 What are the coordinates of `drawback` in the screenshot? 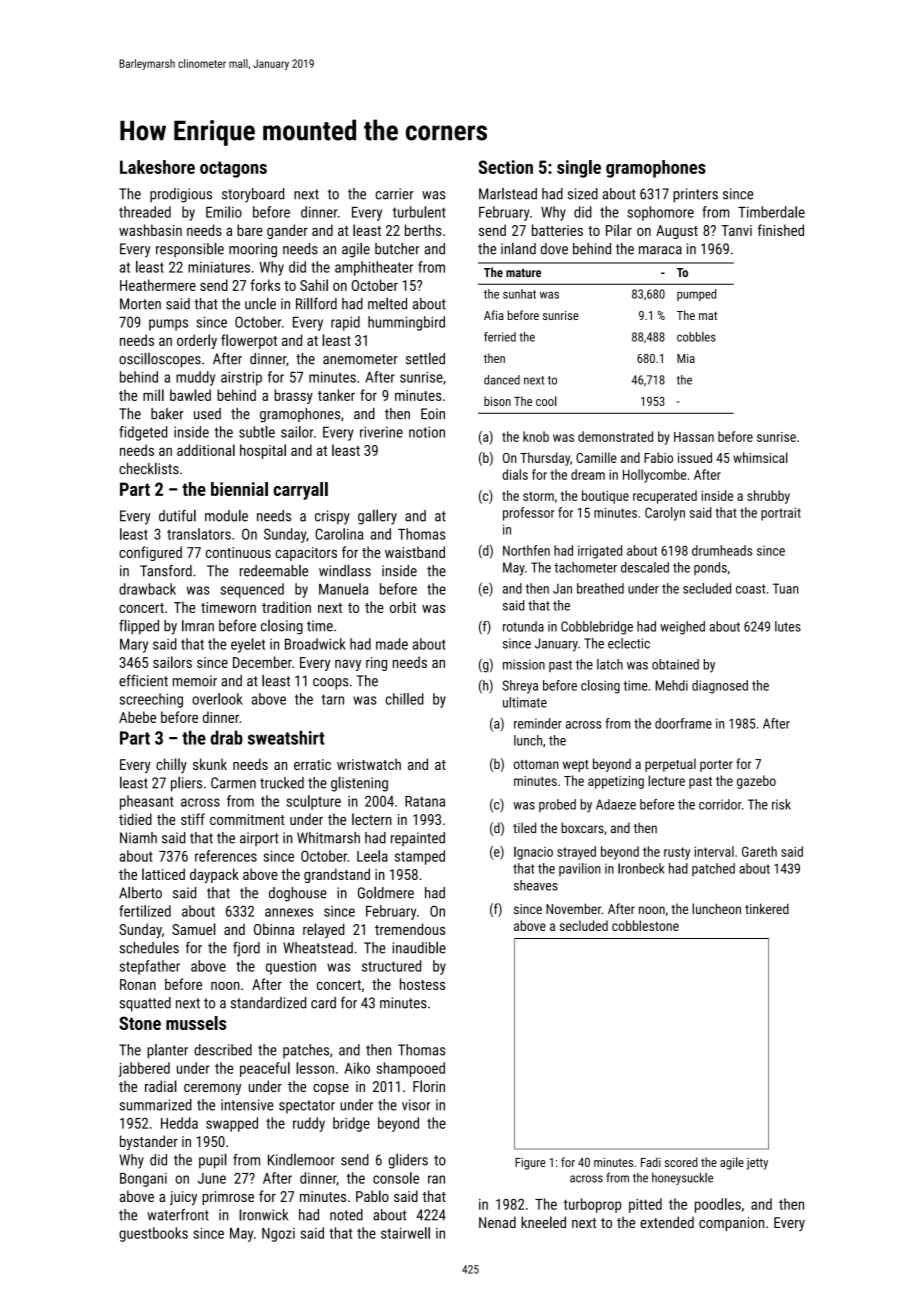 It's located at (147, 589).
